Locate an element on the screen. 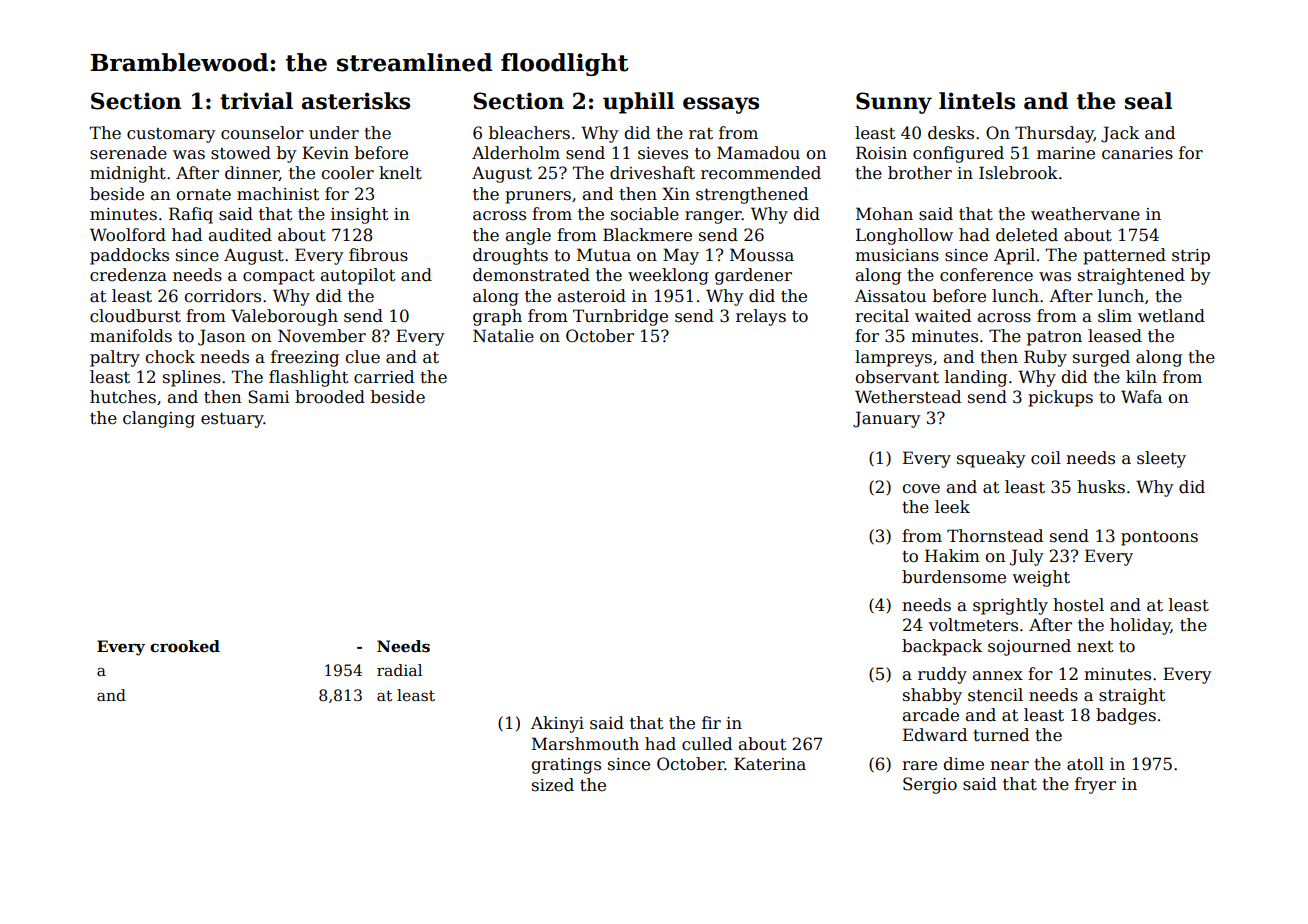 The width and height of the screenshot is (1308, 924). sprightly is located at coordinates (1010, 606).
